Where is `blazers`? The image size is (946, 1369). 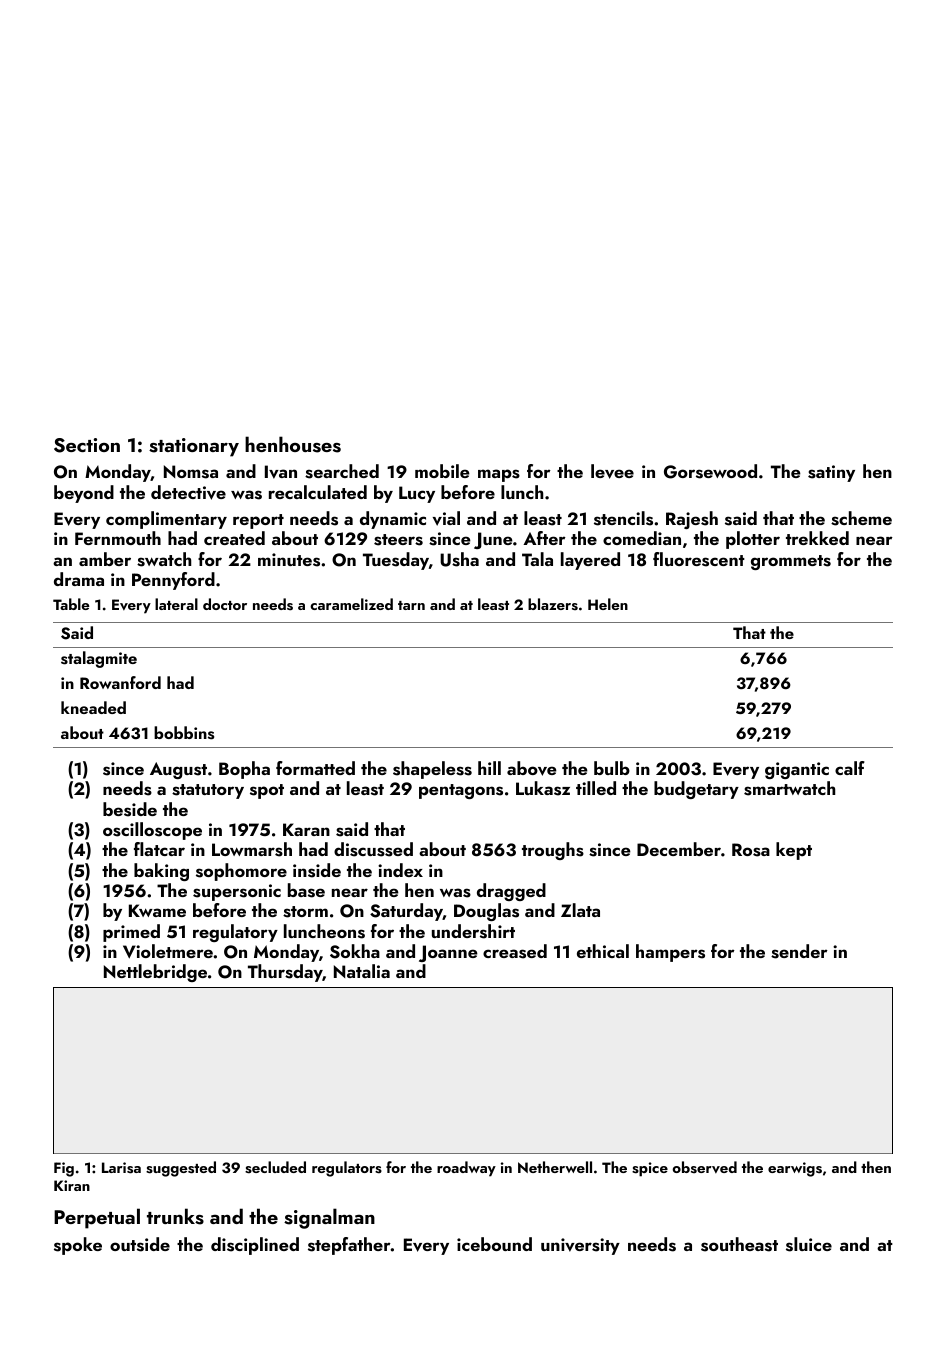
blazers is located at coordinates (553, 604).
